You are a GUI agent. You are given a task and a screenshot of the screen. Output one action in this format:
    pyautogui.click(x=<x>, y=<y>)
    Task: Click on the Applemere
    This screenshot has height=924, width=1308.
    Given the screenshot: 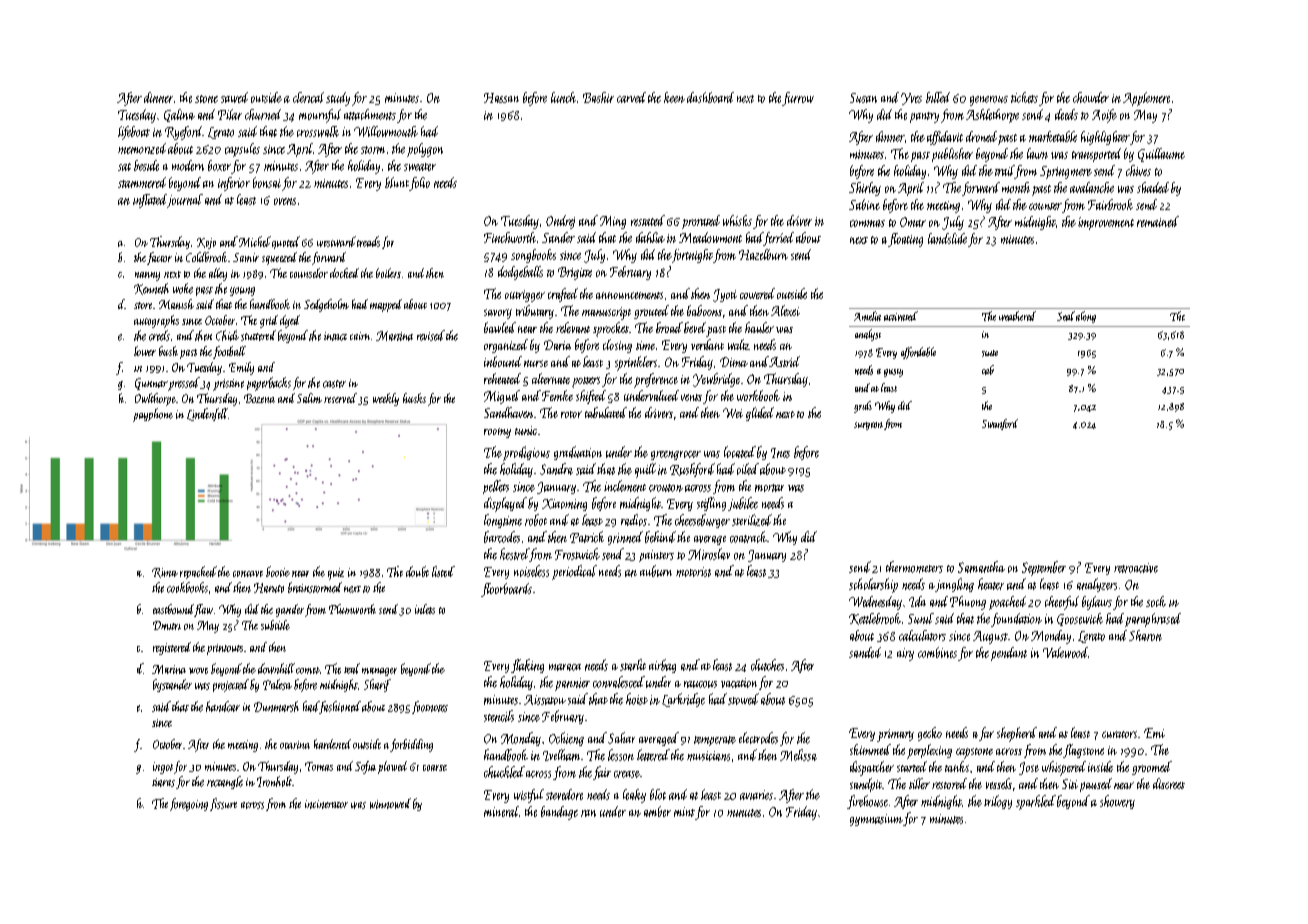 What is the action you would take?
    pyautogui.click(x=1146, y=99)
